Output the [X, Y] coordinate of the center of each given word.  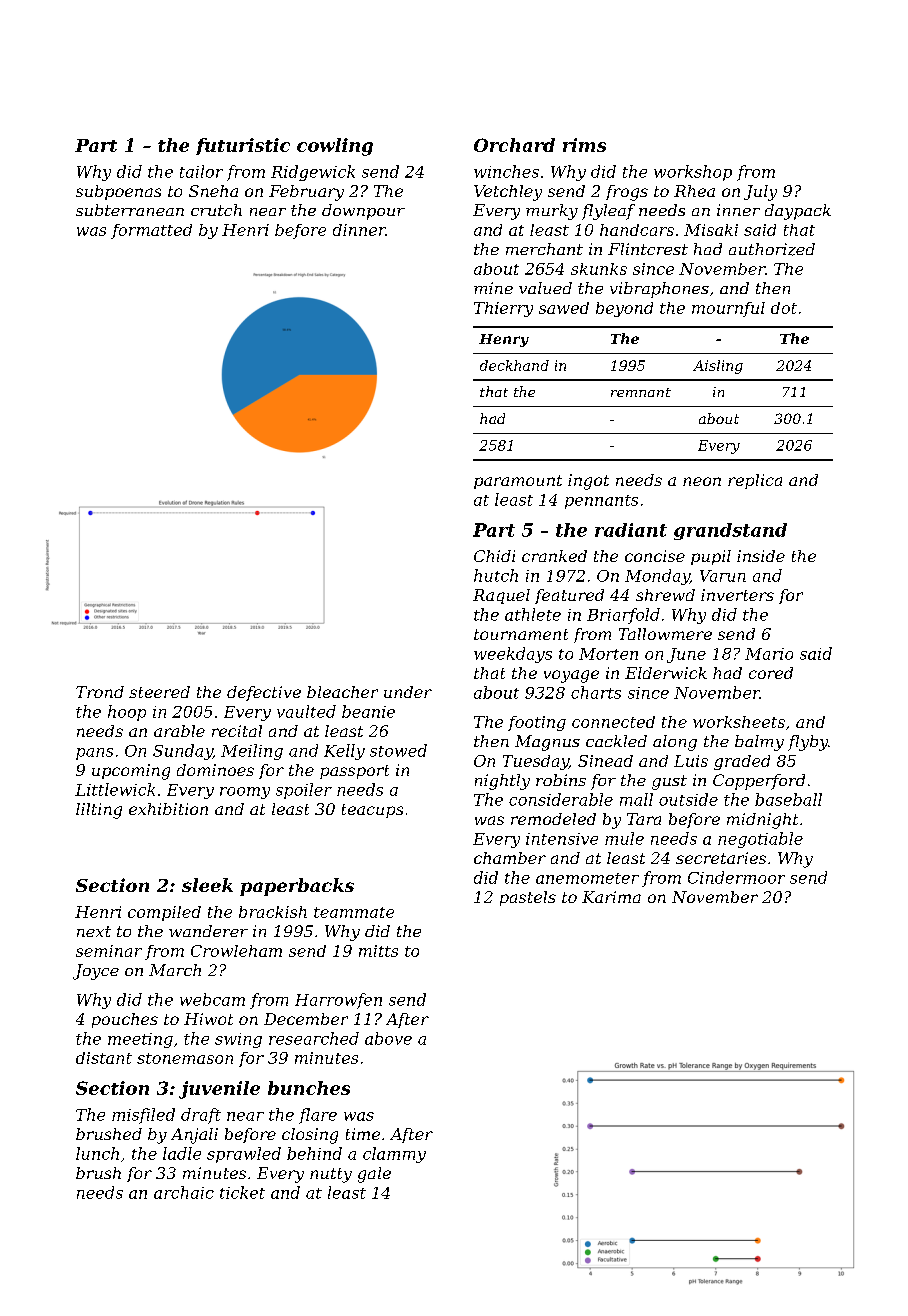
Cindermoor [736, 877]
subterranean [130, 210]
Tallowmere [665, 634]
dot [784, 308]
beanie [368, 711]
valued [545, 288]
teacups [372, 811]
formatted [151, 231]
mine [493, 288]
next [94, 931]
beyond [624, 309]
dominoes [215, 770]
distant [104, 1058]
